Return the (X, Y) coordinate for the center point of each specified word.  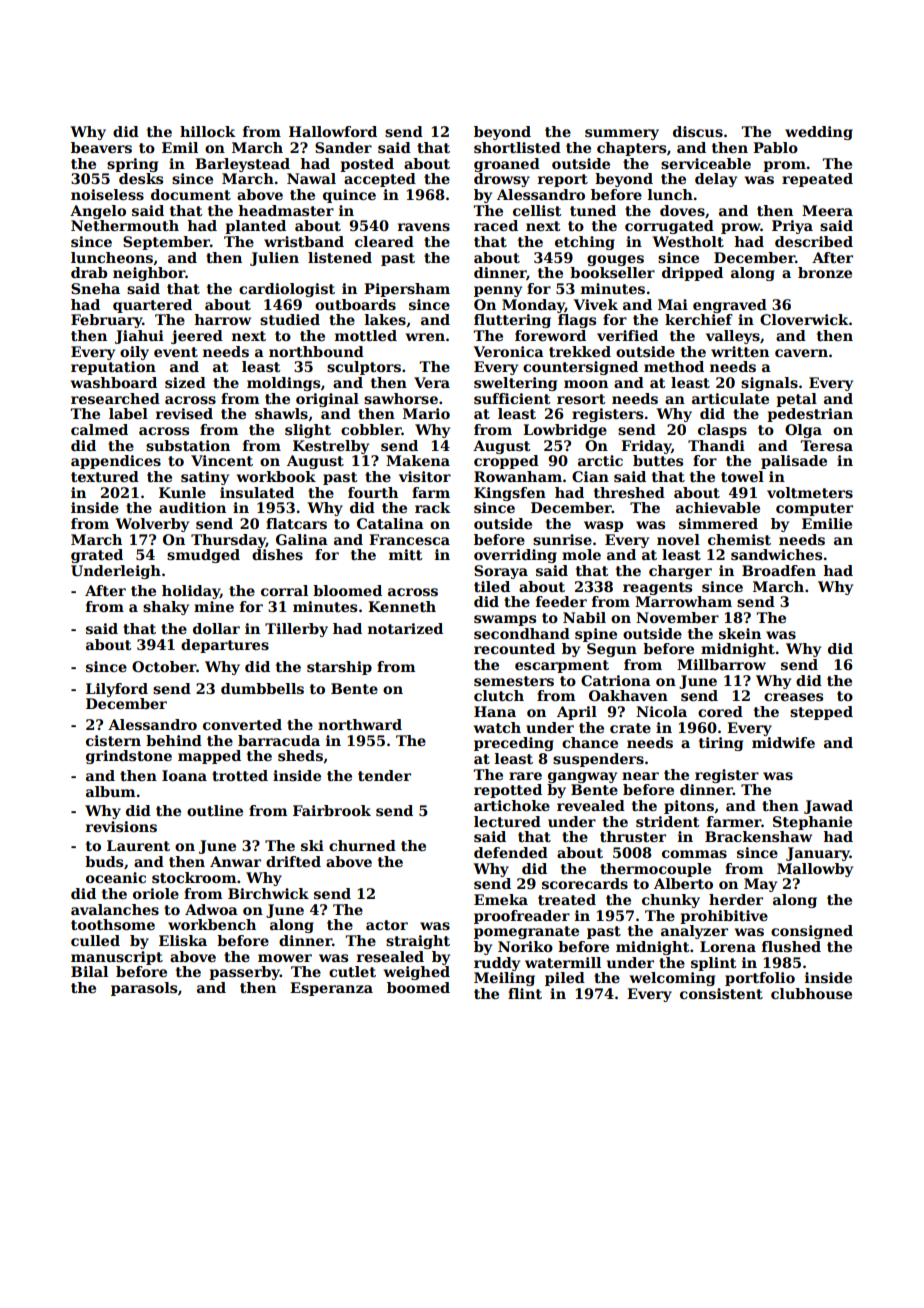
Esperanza (331, 989)
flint (525, 993)
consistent (721, 993)
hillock (207, 131)
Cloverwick (804, 319)
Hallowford (333, 131)
